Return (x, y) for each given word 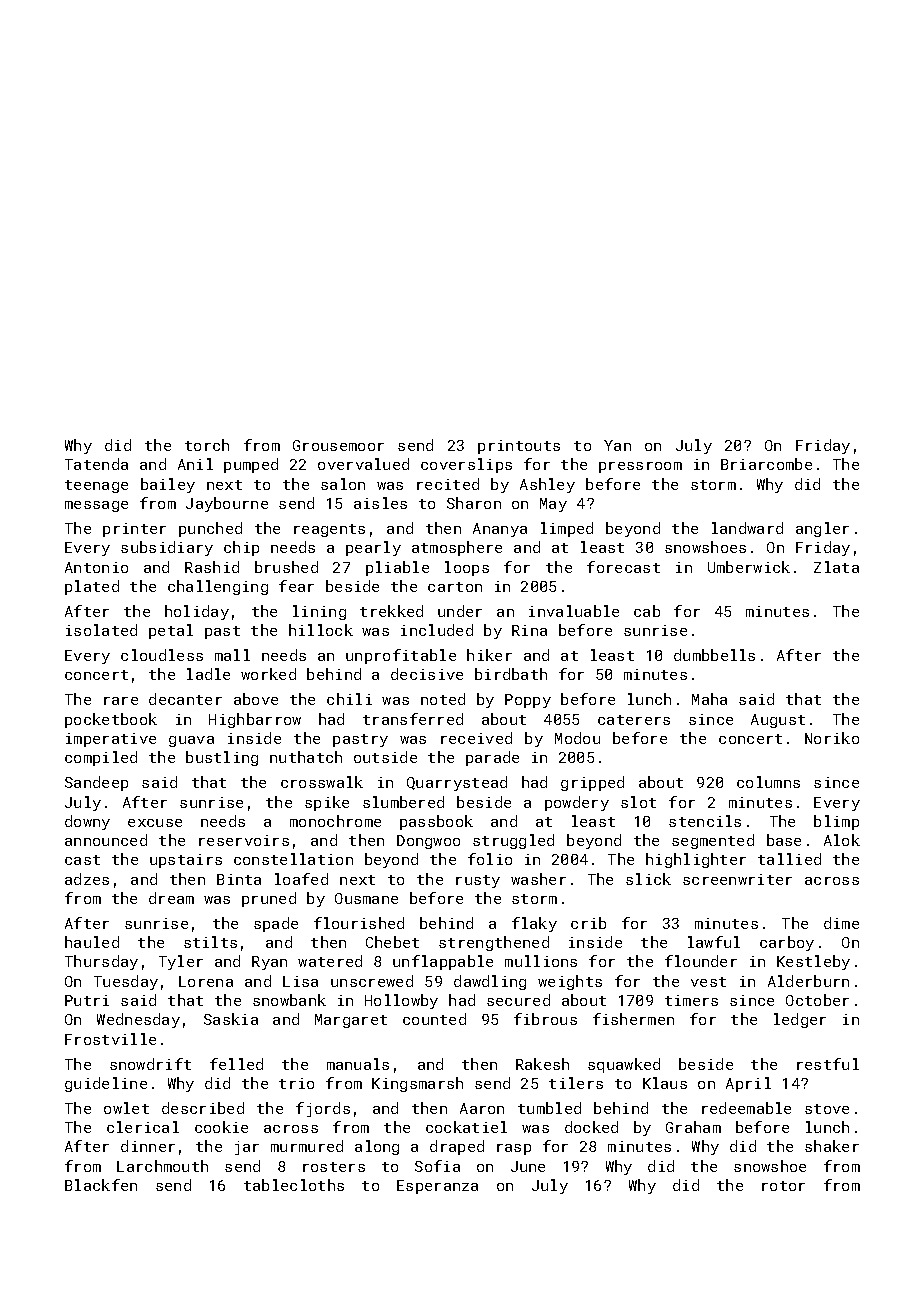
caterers (634, 720)
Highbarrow (255, 720)
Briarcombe (766, 464)
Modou (577, 738)
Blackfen (101, 1185)
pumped (251, 465)
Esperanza (437, 1187)
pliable (397, 568)
